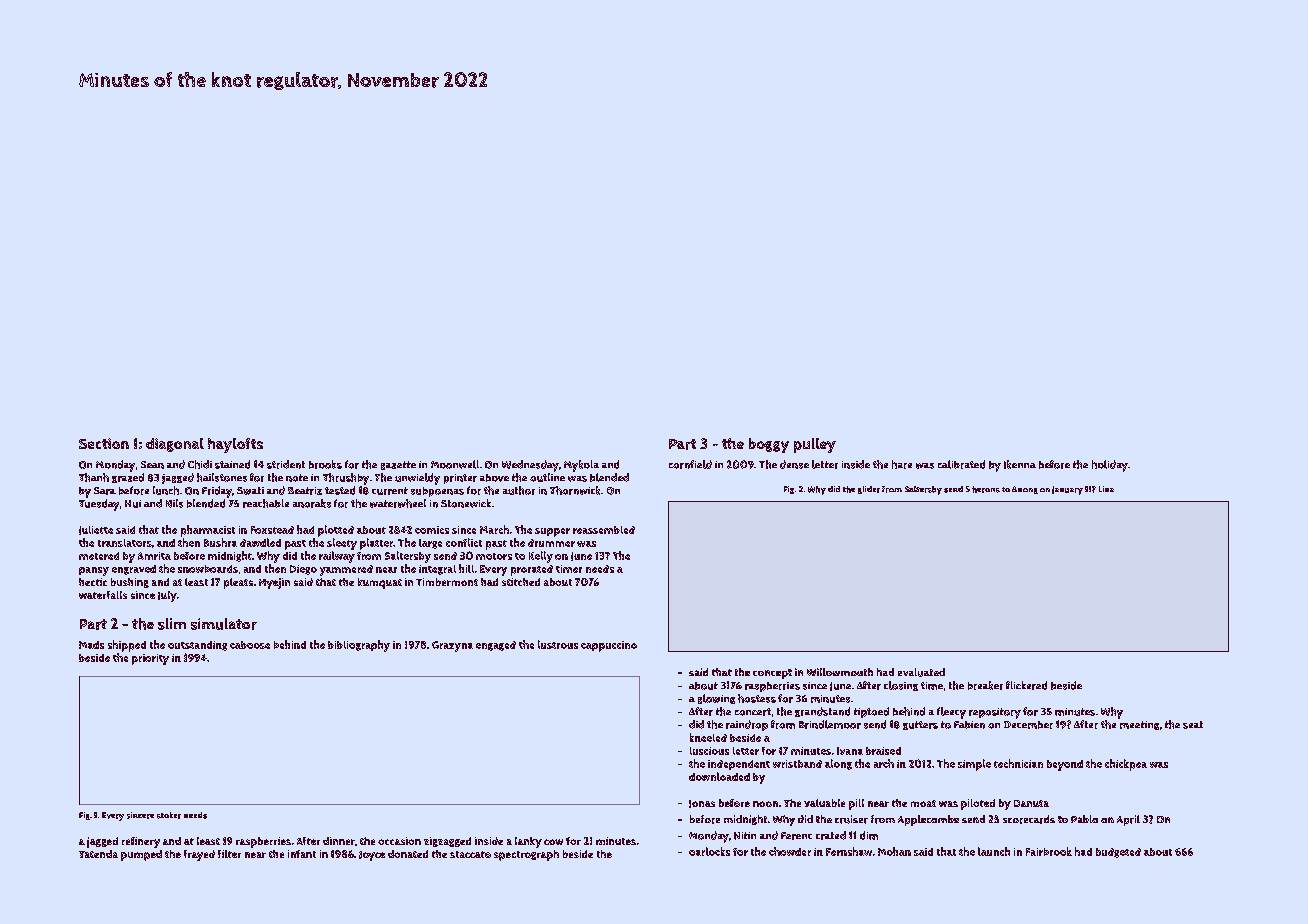 The image size is (1308, 924). I want to click on Hyejin, so click(274, 583).
